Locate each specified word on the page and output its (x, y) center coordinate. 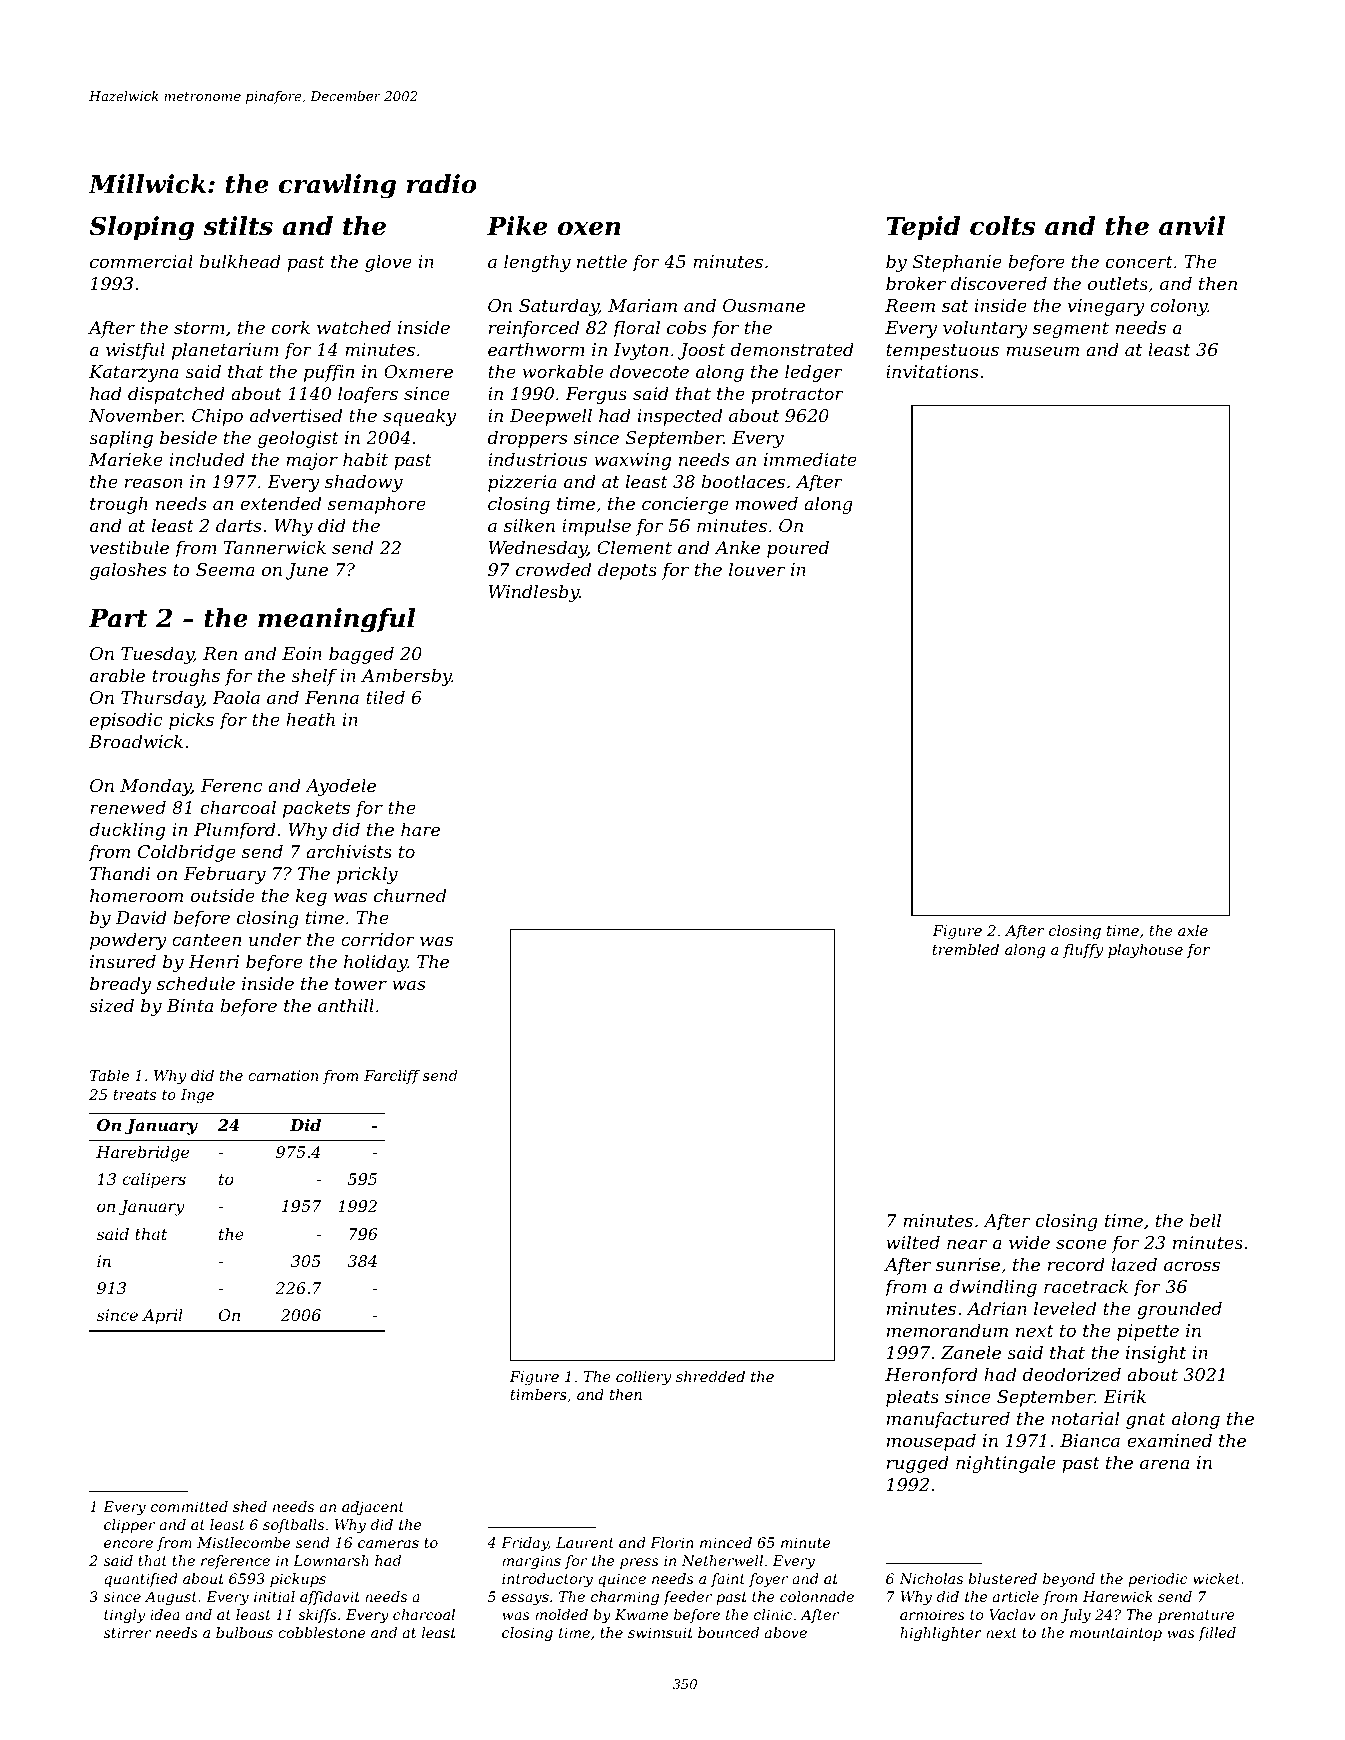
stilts (238, 226)
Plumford (235, 831)
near (967, 1244)
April (162, 1317)
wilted (913, 1242)
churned (410, 895)
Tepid (923, 228)
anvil (1192, 226)
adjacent (373, 1508)
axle (1193, 930)
